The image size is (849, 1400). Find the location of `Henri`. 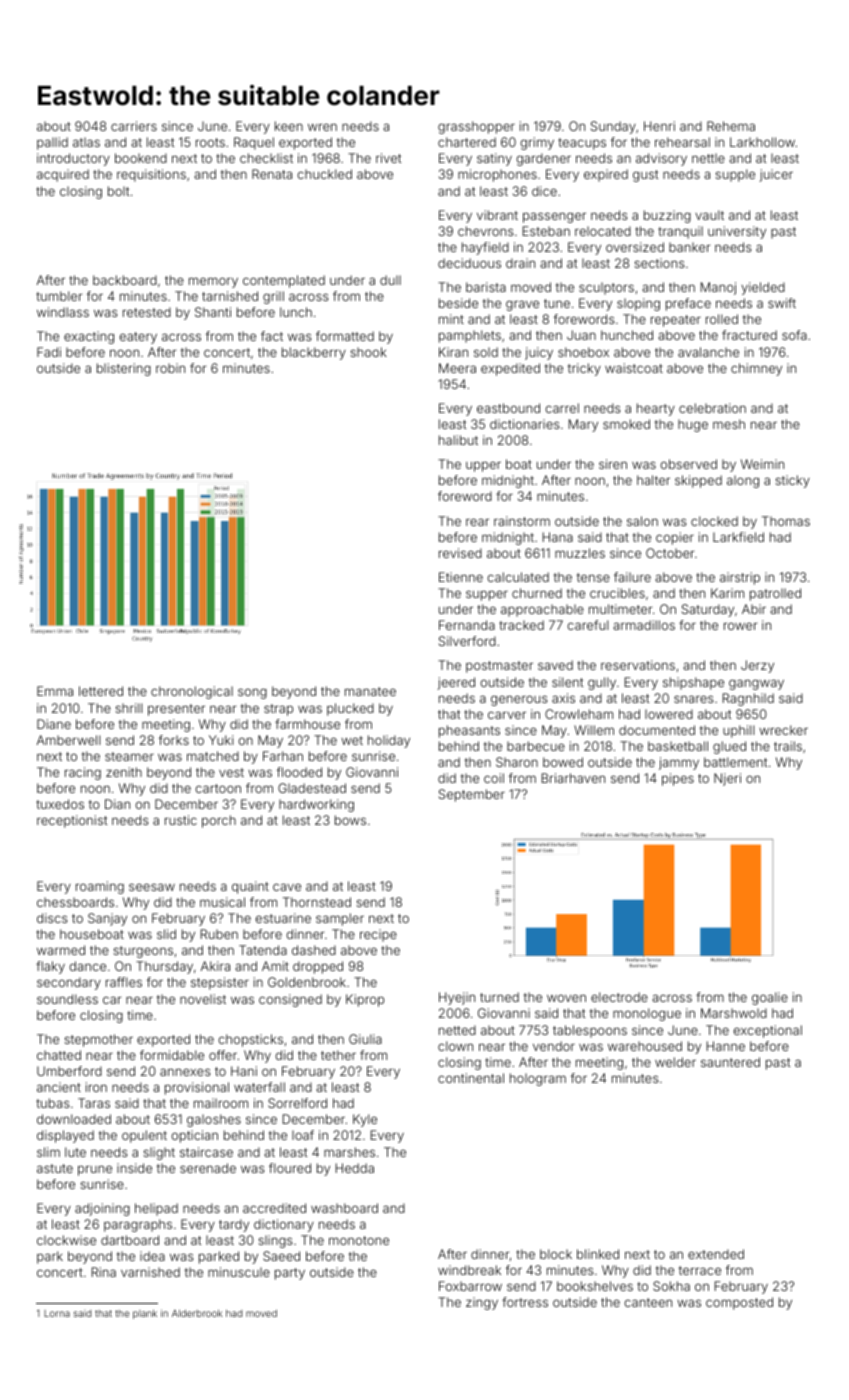

Henri is located at coordinates (659, 126).
